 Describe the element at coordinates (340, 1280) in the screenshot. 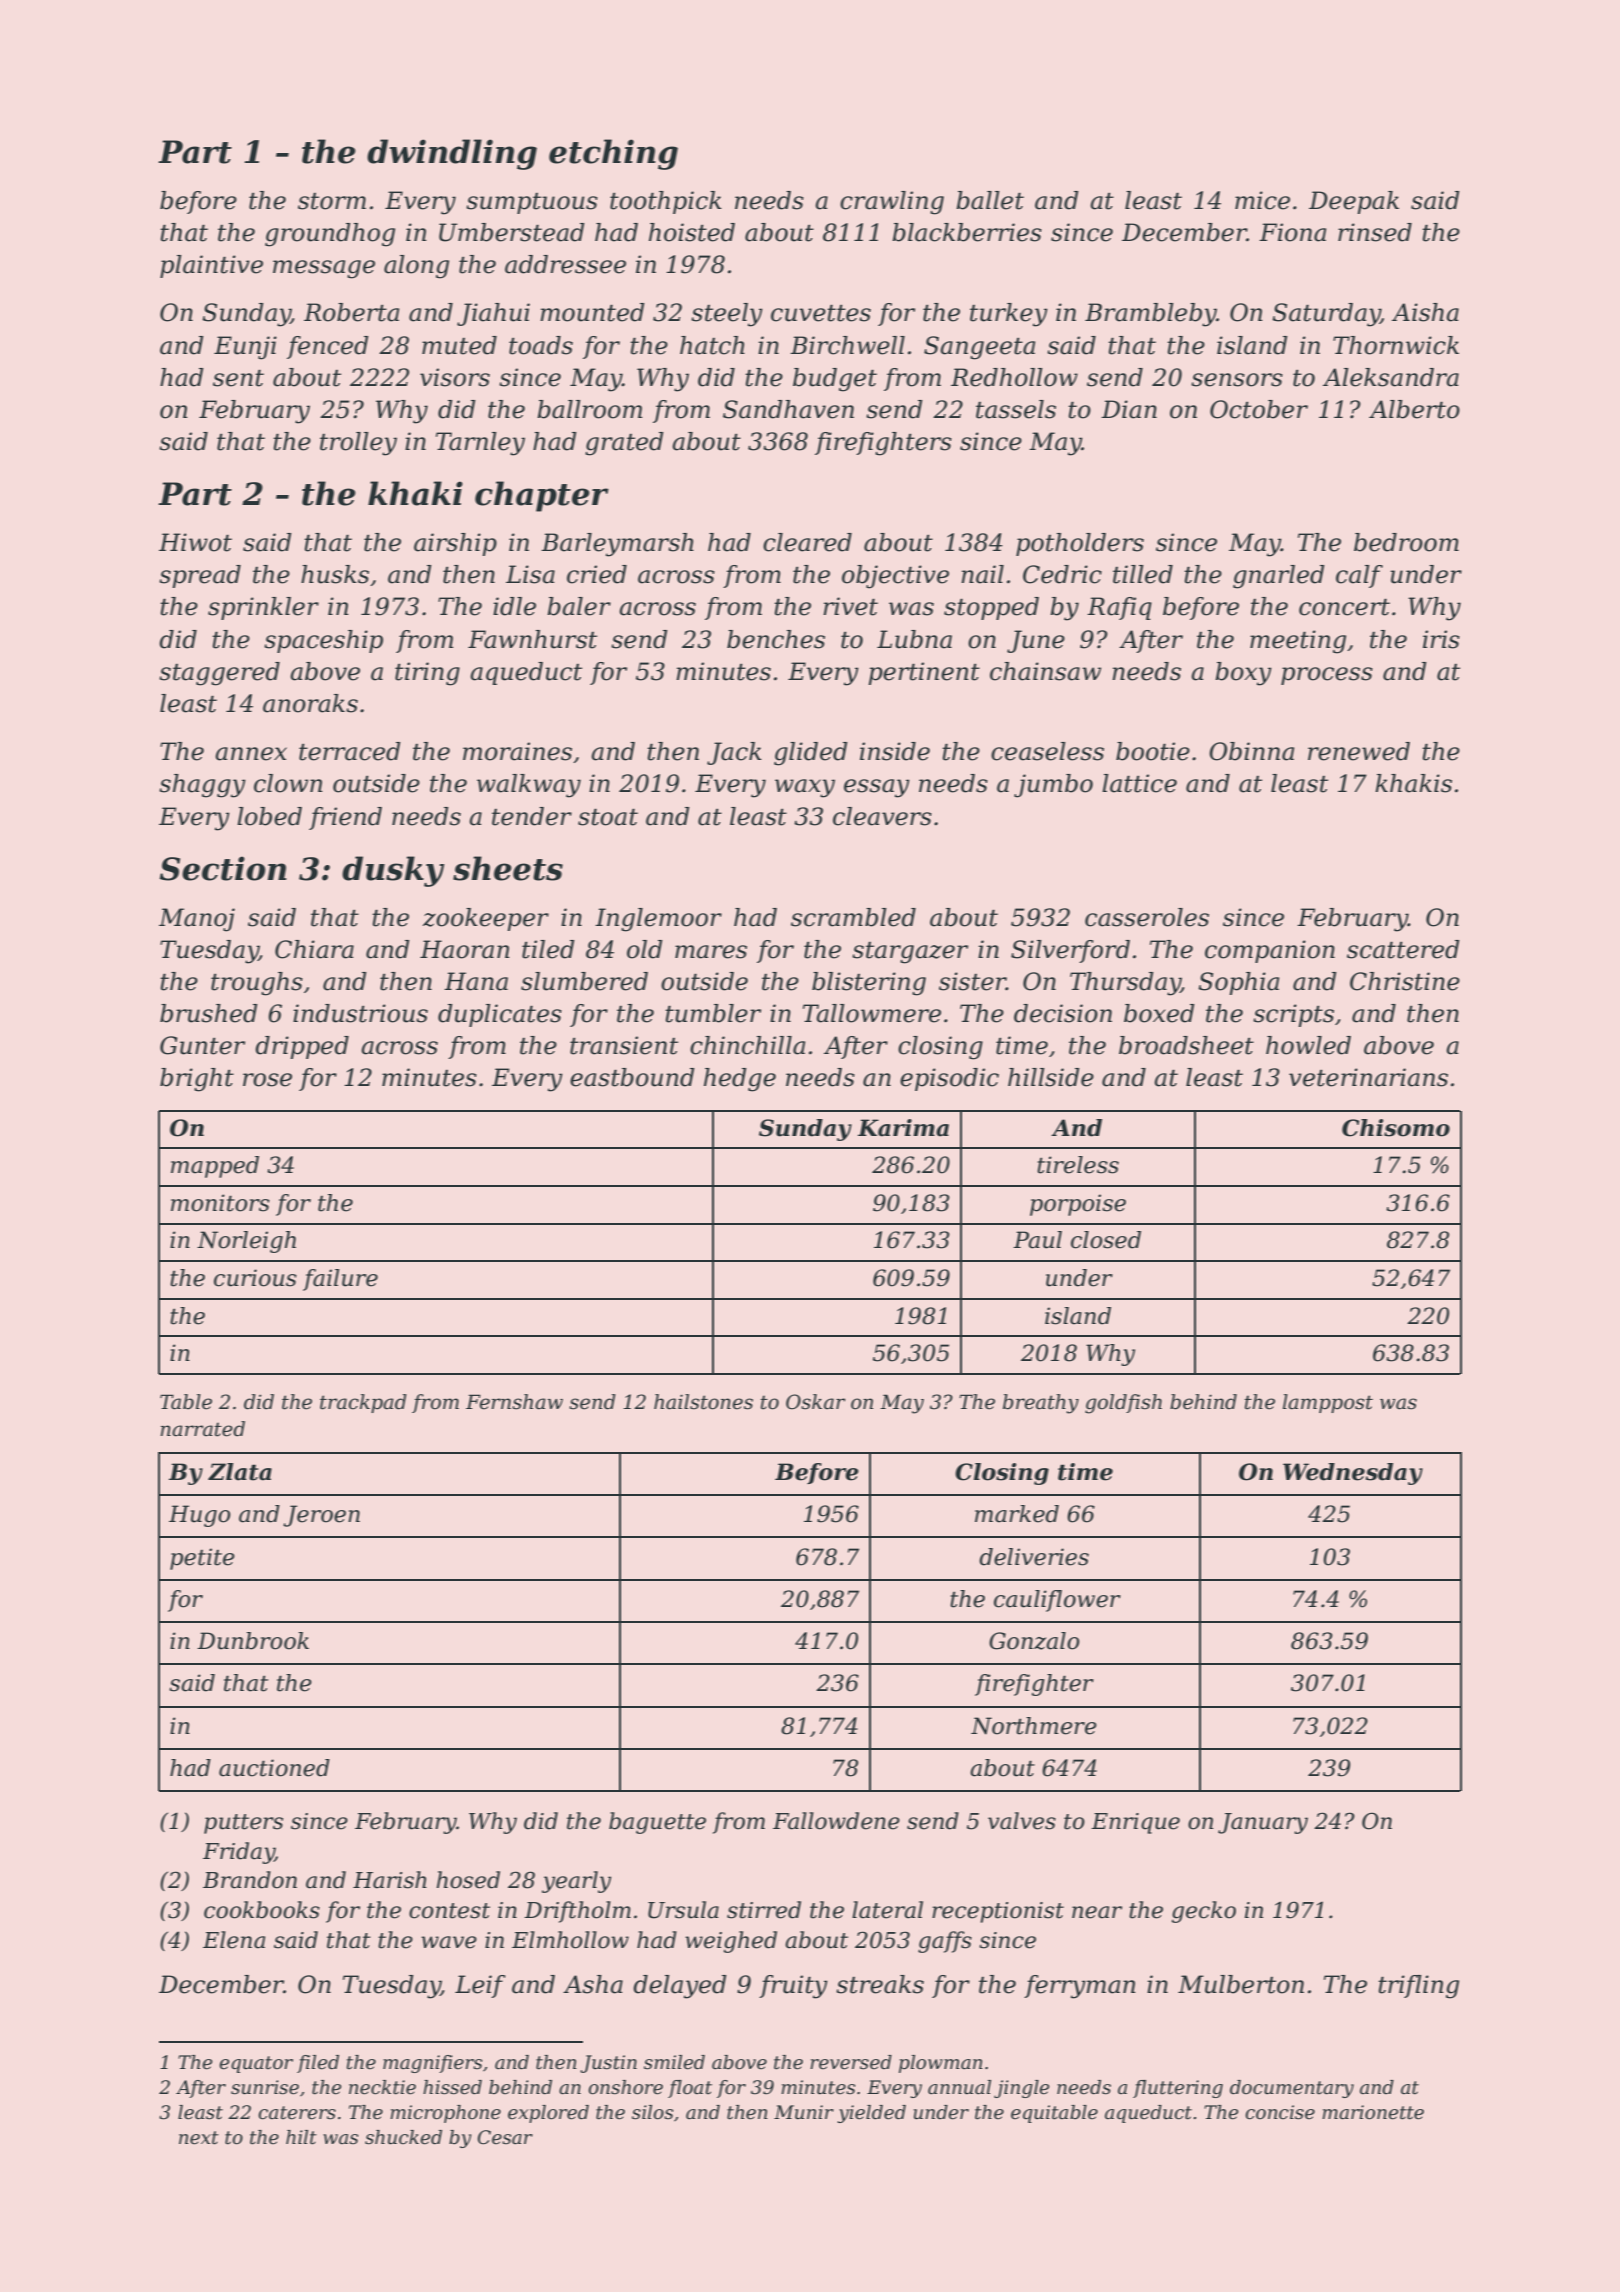

I see `failure` at that location.
